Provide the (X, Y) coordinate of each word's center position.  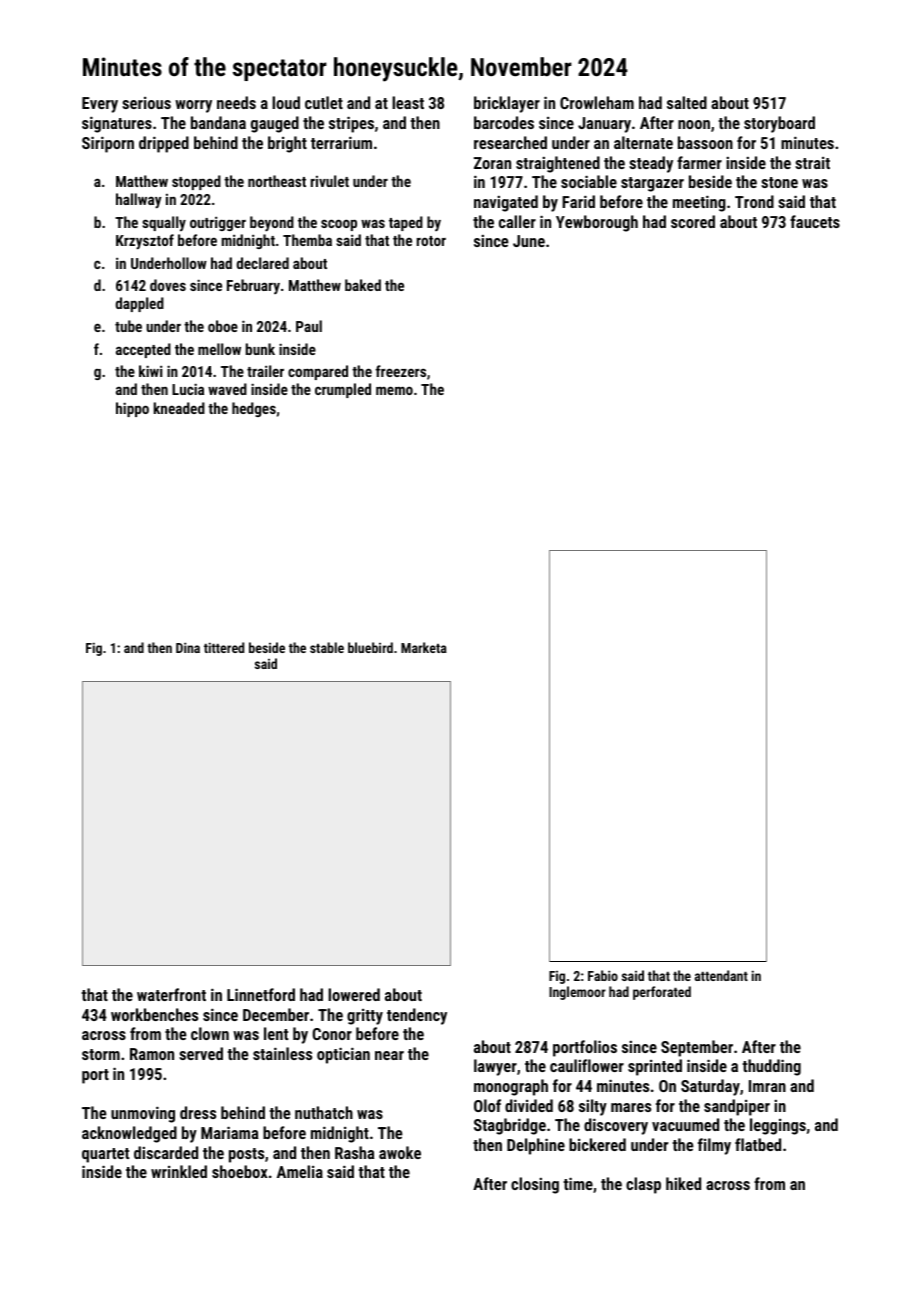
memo (394, 390)
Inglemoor (577, 993)
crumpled (343, 390)
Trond (754, 201)
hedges (254, 409)
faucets (815, 221)
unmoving (143, 1114)
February (253, 286)
